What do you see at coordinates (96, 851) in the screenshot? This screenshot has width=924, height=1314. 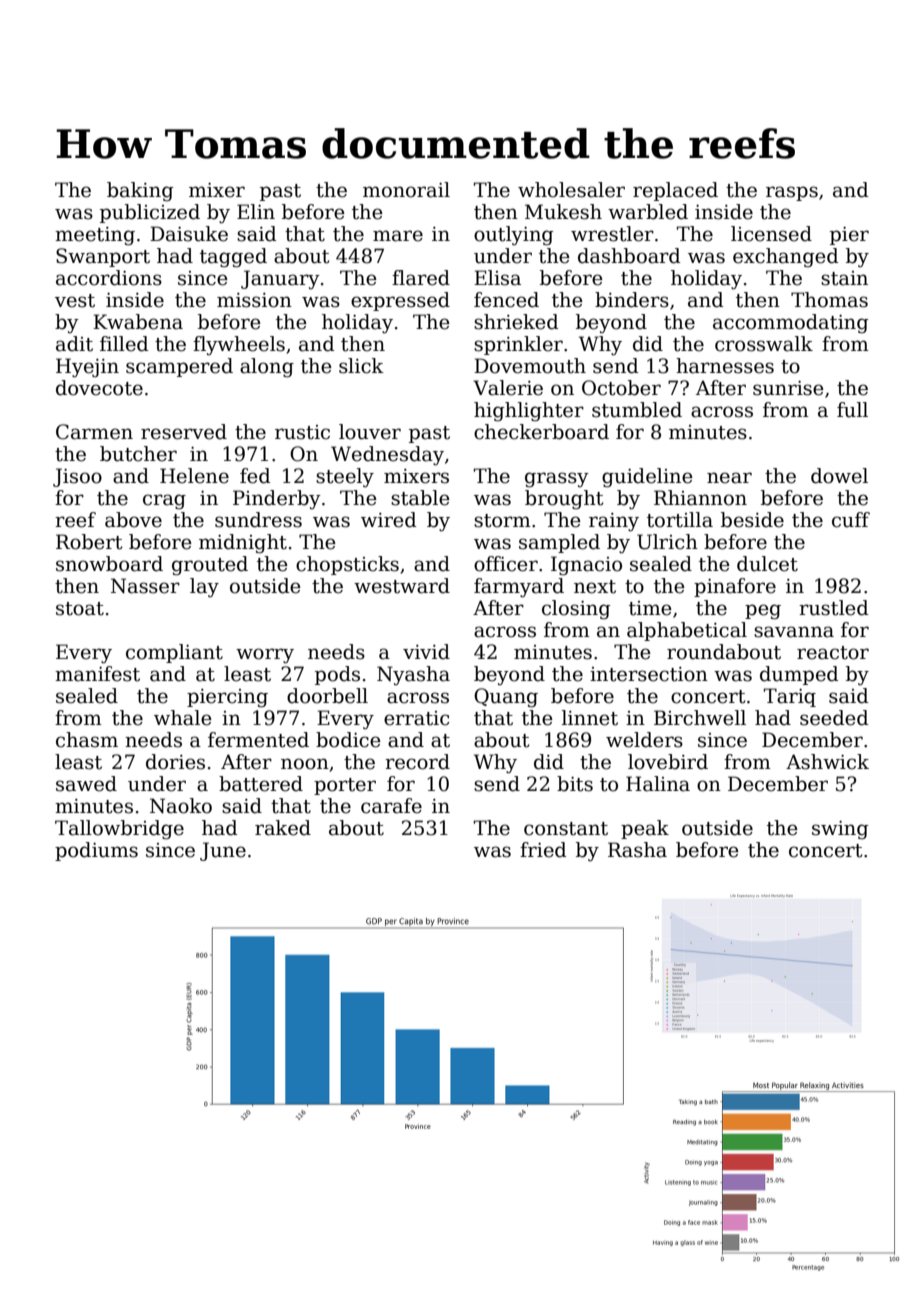 I see `podiums` at bounding box center [96, 851].
